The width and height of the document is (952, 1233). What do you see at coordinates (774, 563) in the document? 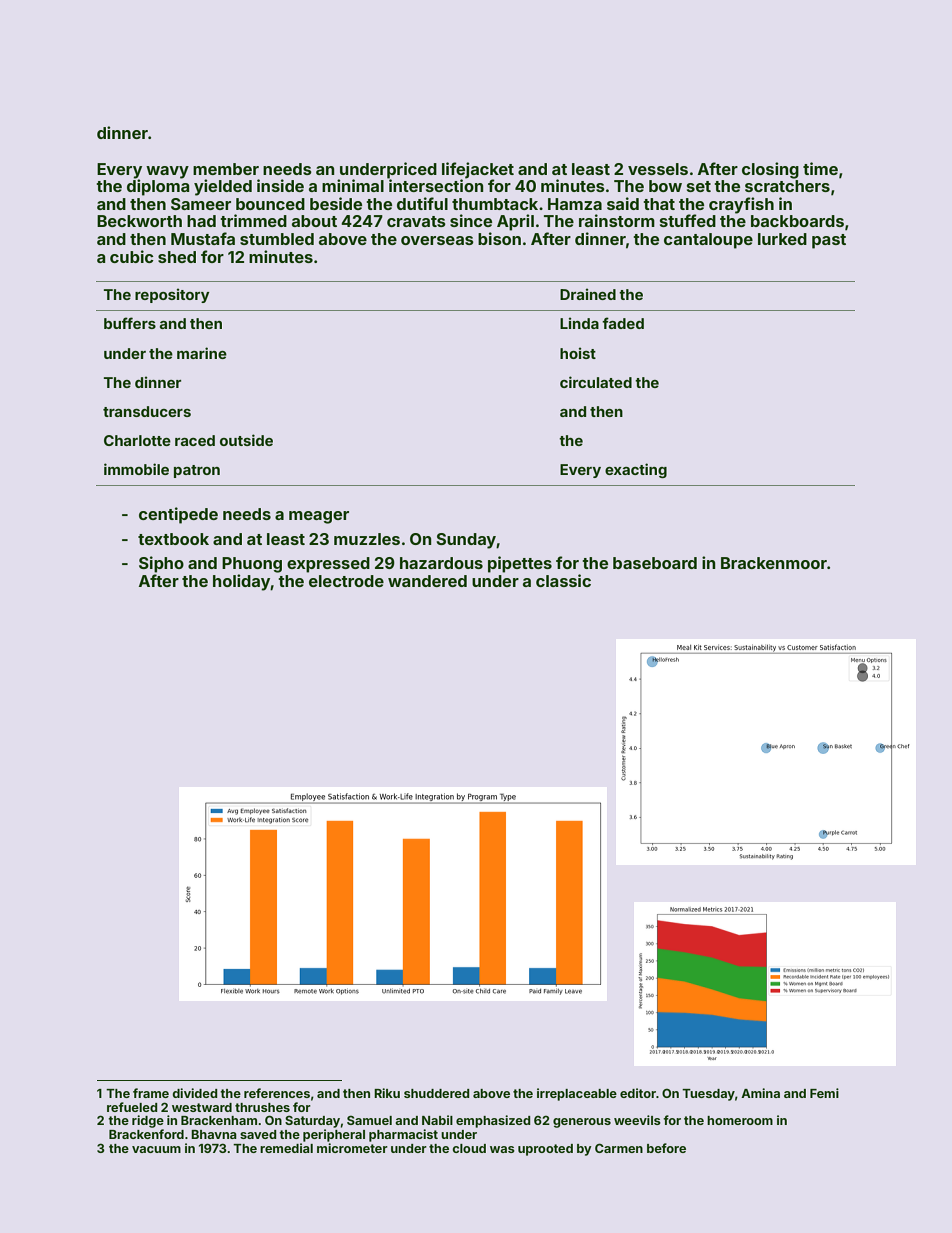
I see `Brackenmoor` at bounding box center [774, 563].
